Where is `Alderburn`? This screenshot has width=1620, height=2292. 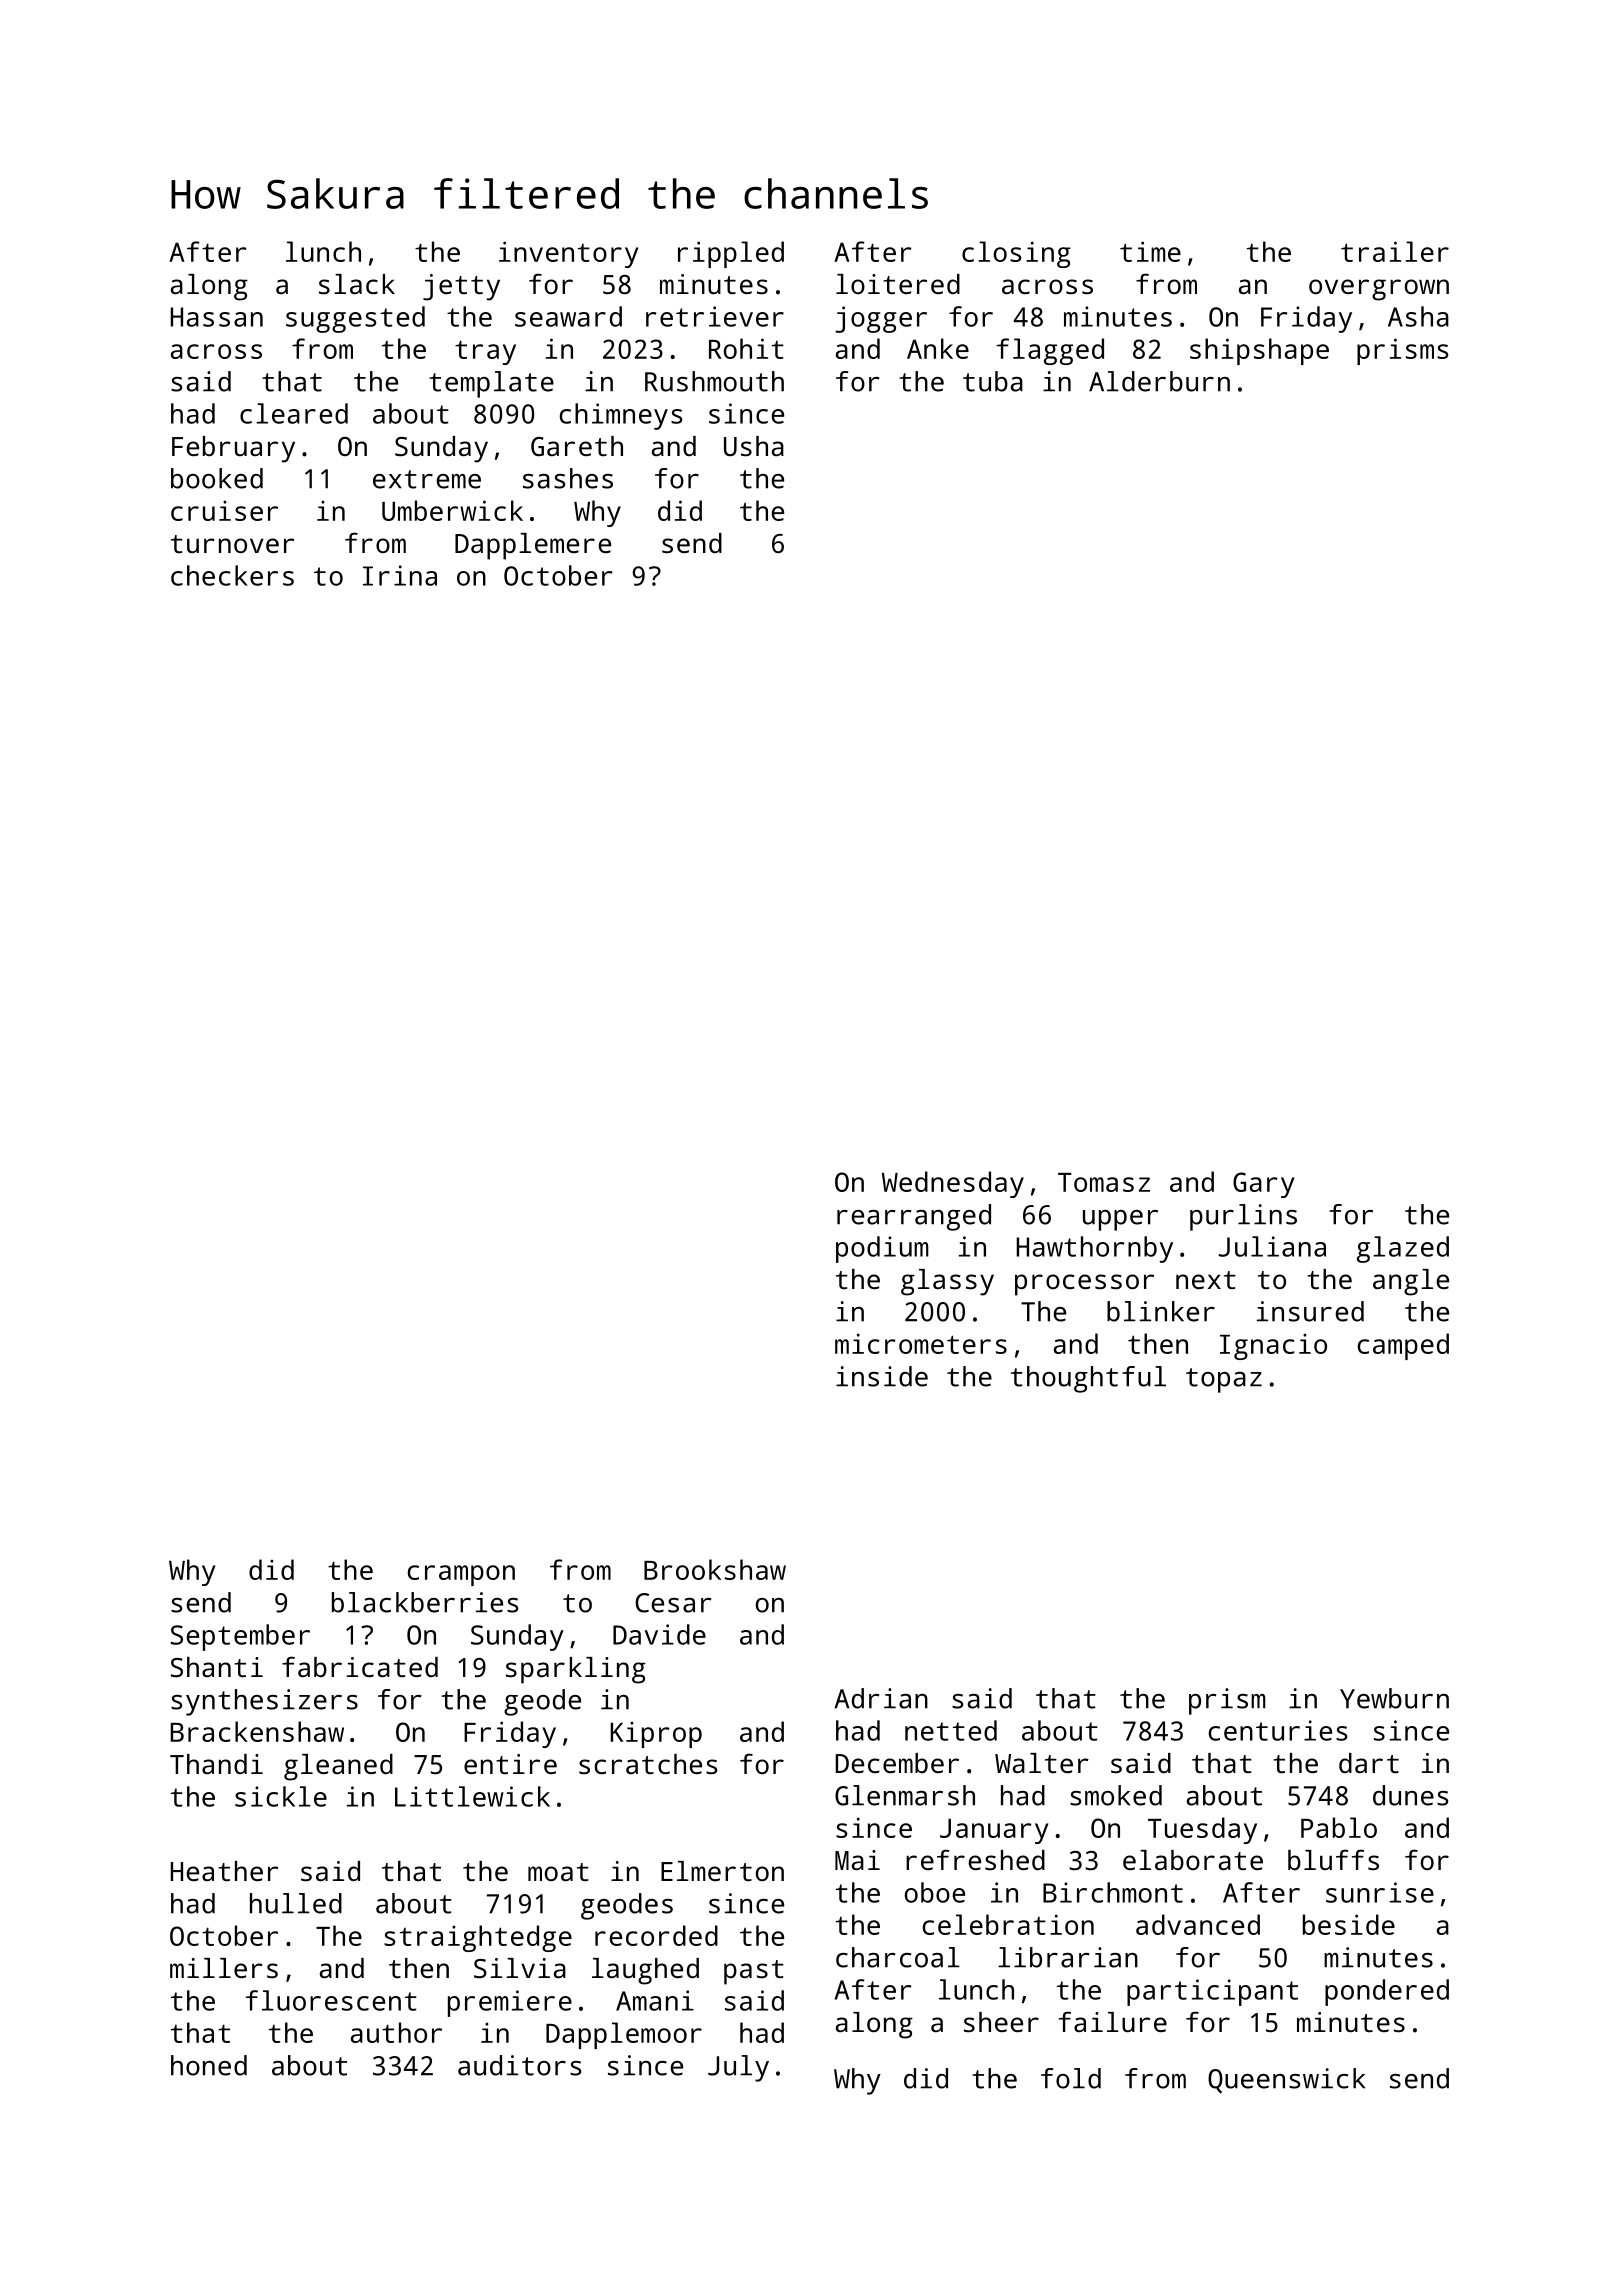
Alderburn is located at coordinates (1159, 381).
